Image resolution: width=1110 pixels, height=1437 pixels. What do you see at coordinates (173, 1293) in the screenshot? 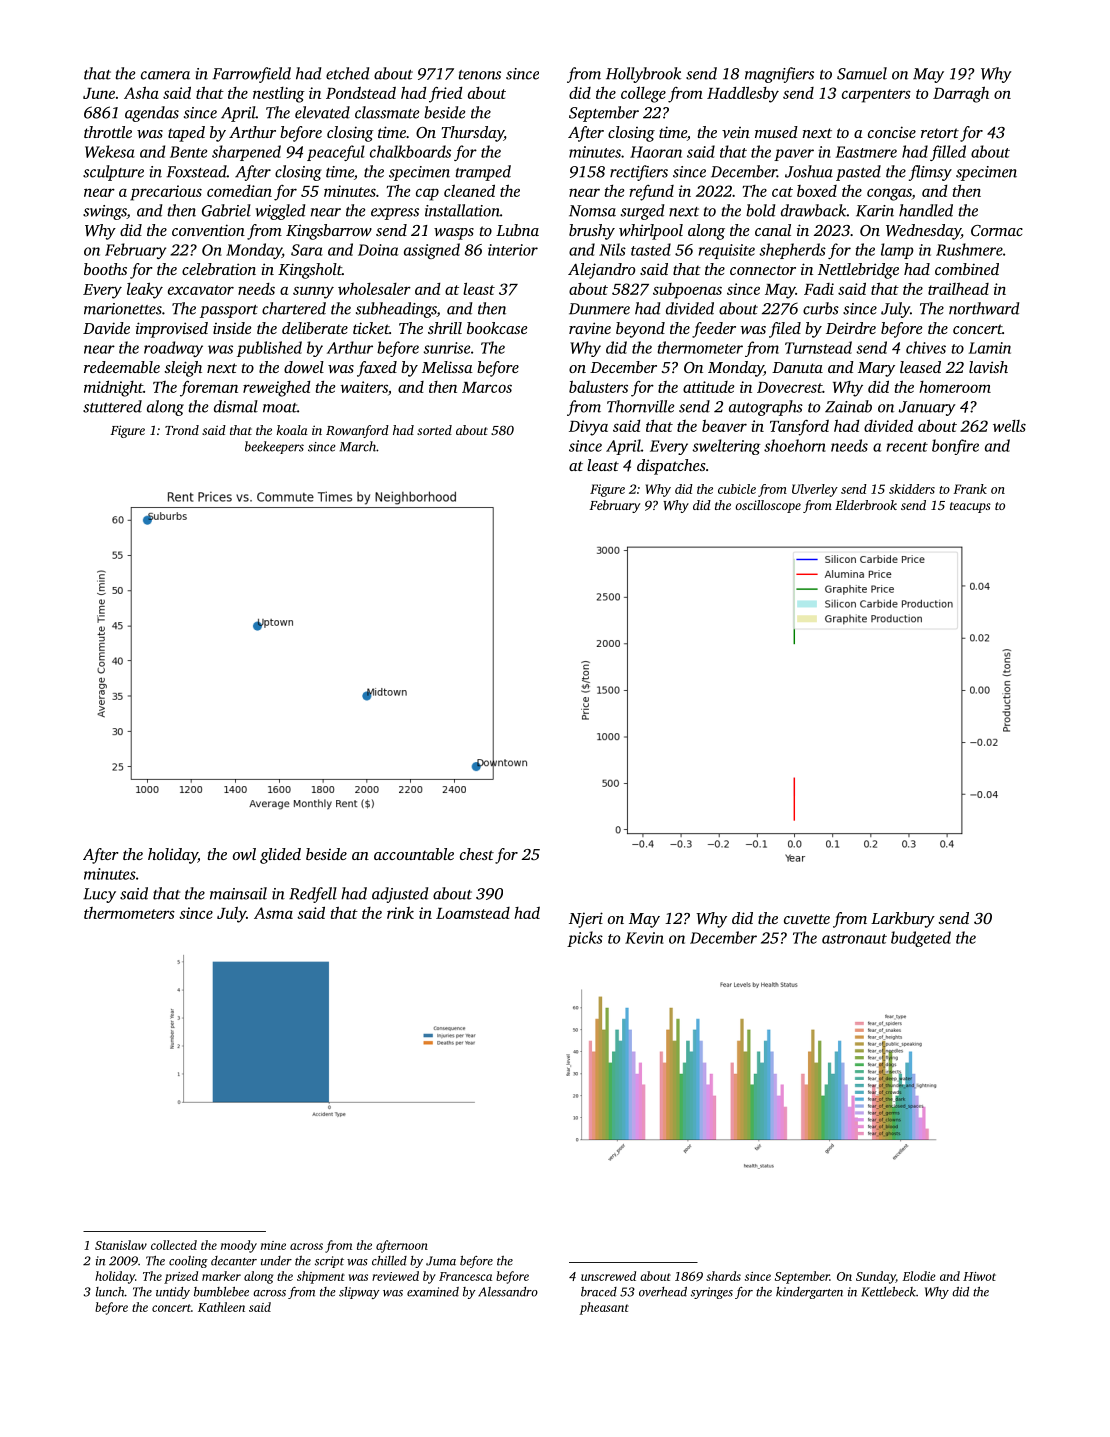
I see `untidy` at bounding box center [173, 1293].
